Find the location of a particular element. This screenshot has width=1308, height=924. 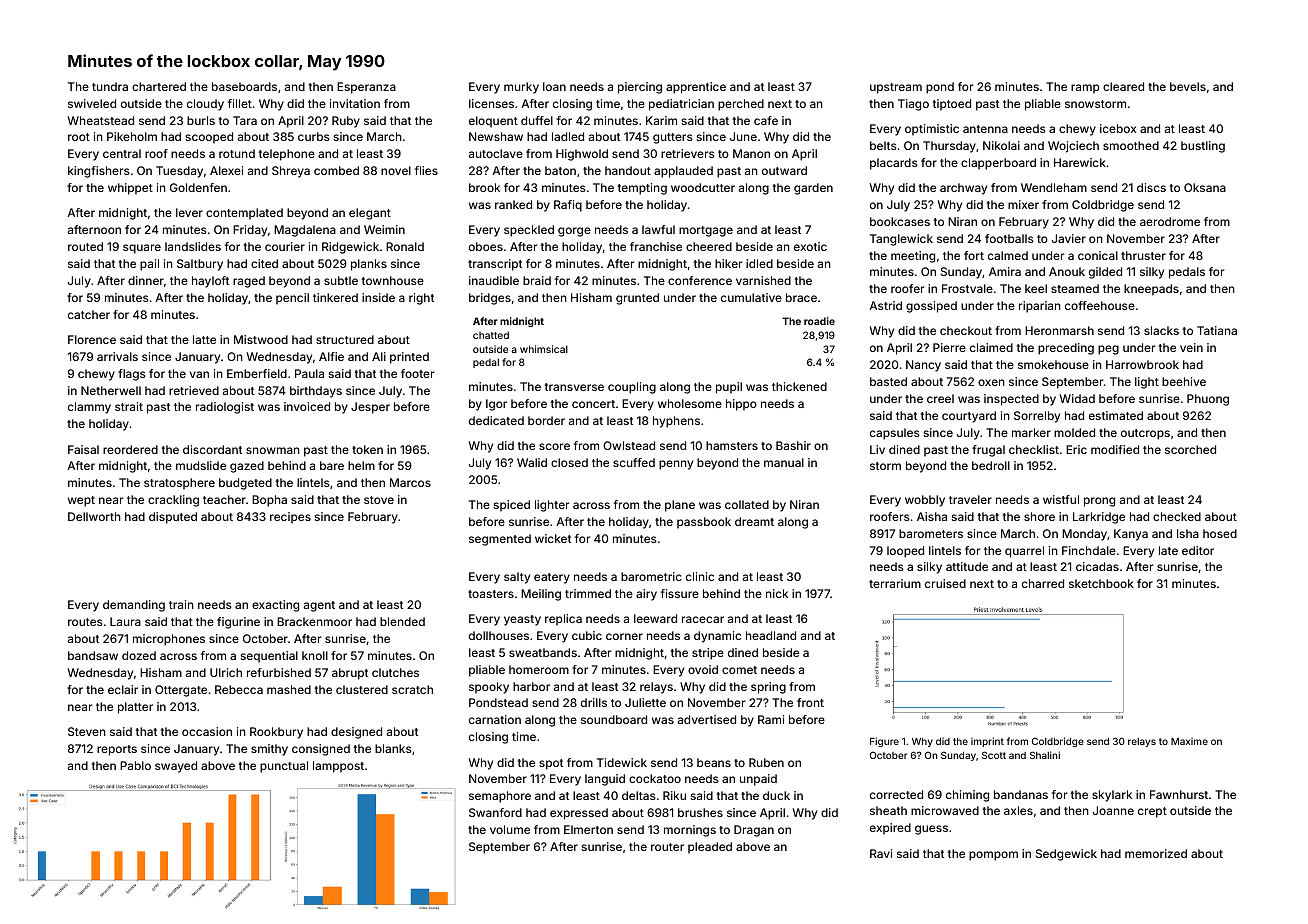

scratch is located at coordinates (412, 689).
